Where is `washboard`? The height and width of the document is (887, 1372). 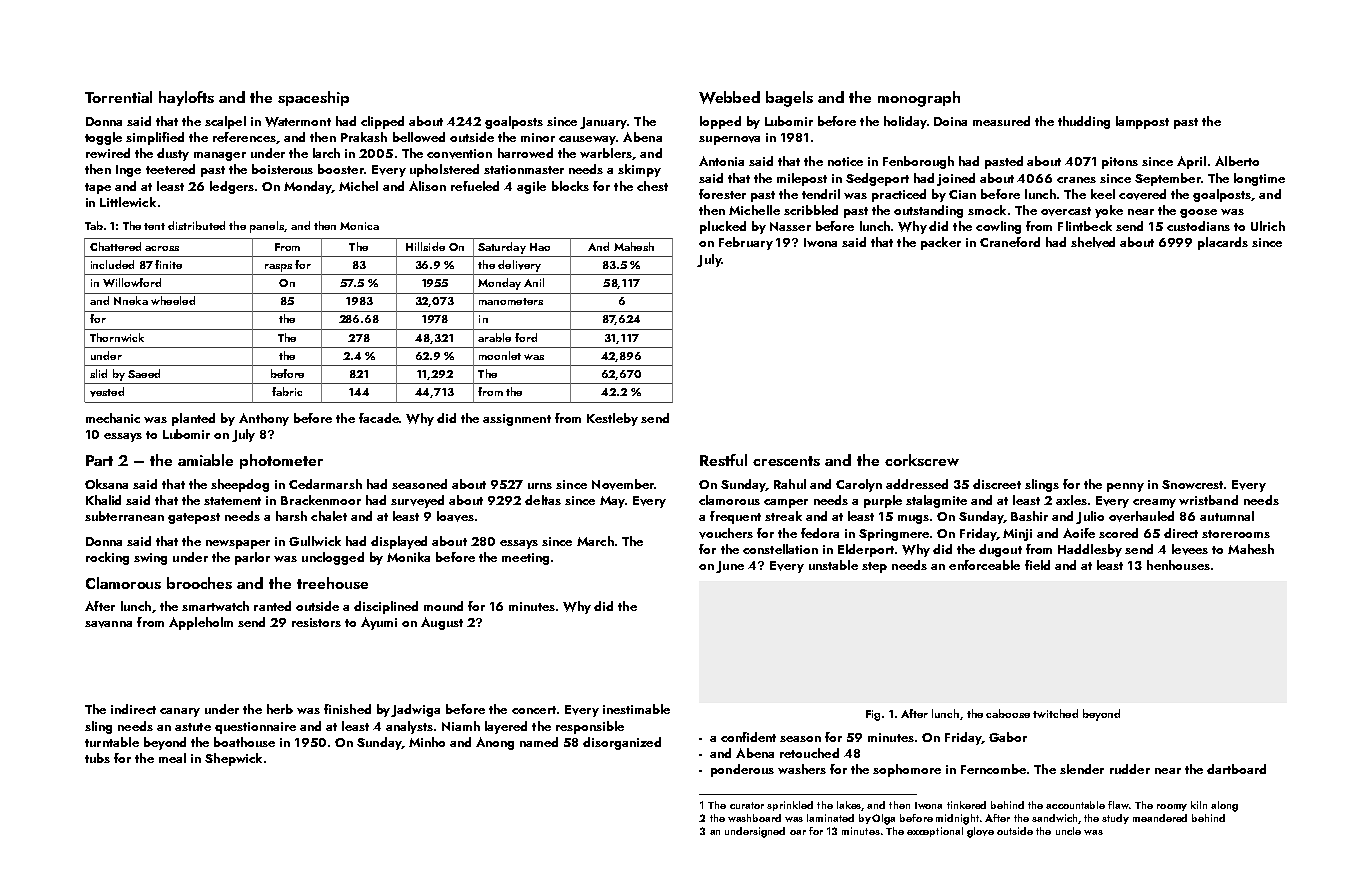 washboard is located at coordinates (754, 818).
